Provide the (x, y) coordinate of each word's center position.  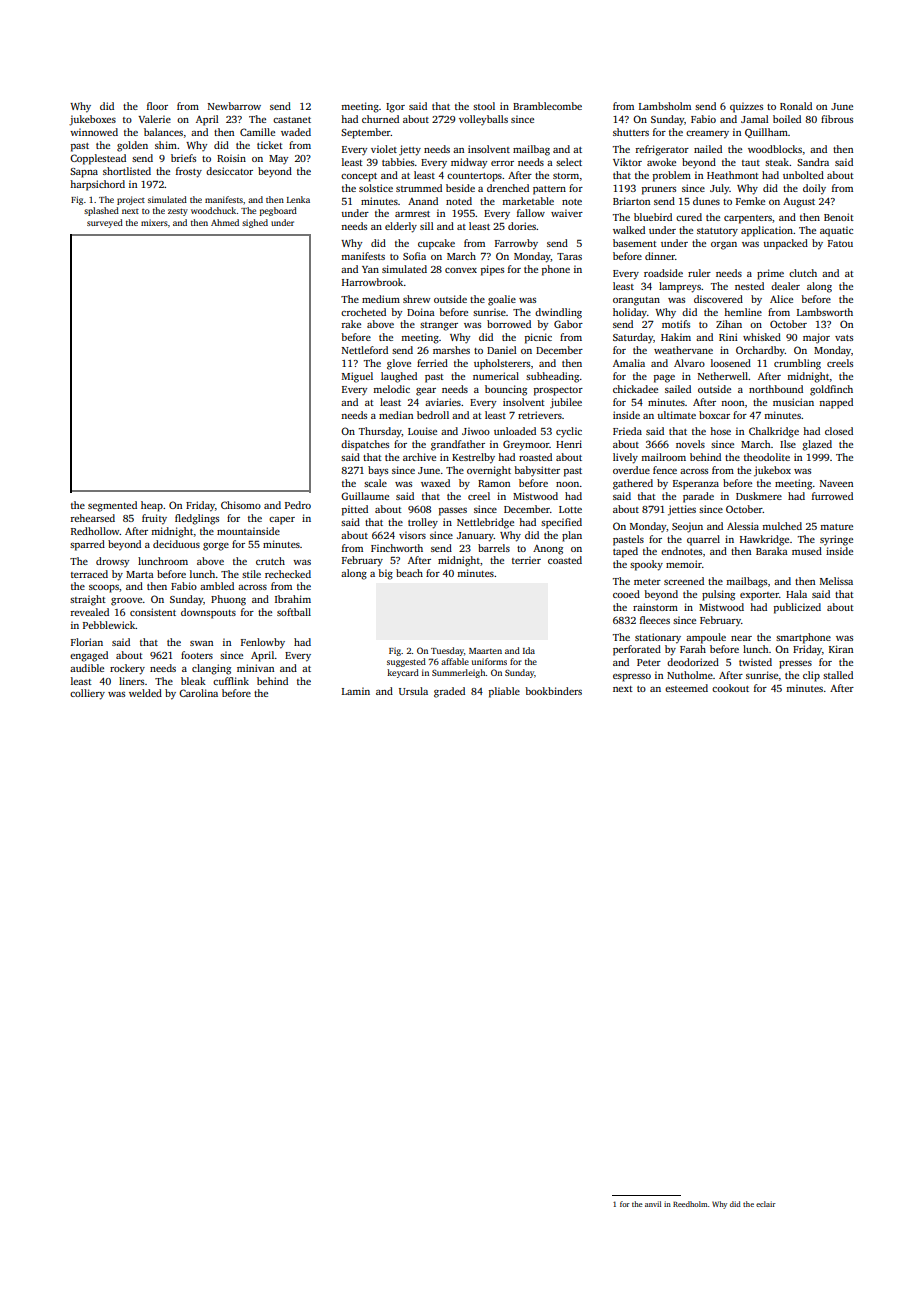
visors (412, 535)
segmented (112, 506)
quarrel (703, 540)
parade (698, 497)
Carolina (198, 693)
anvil (653, 1204)
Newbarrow (234, 106)
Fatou (840, 243)
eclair (766, 1204)
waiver (567, 213)
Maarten (485, 651)
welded (145, 693)
